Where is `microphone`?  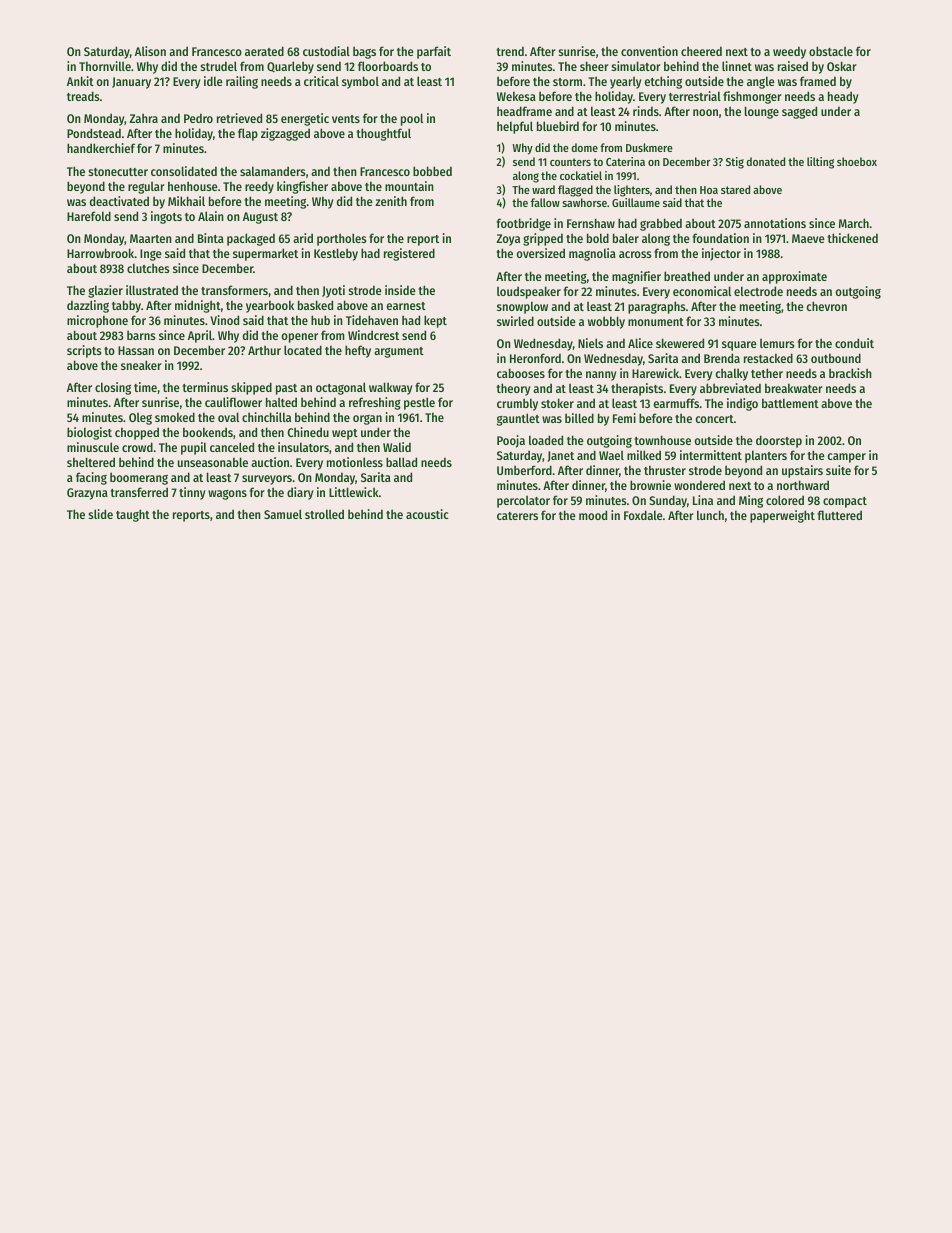 microphone is located at coordinates (97, 321).
